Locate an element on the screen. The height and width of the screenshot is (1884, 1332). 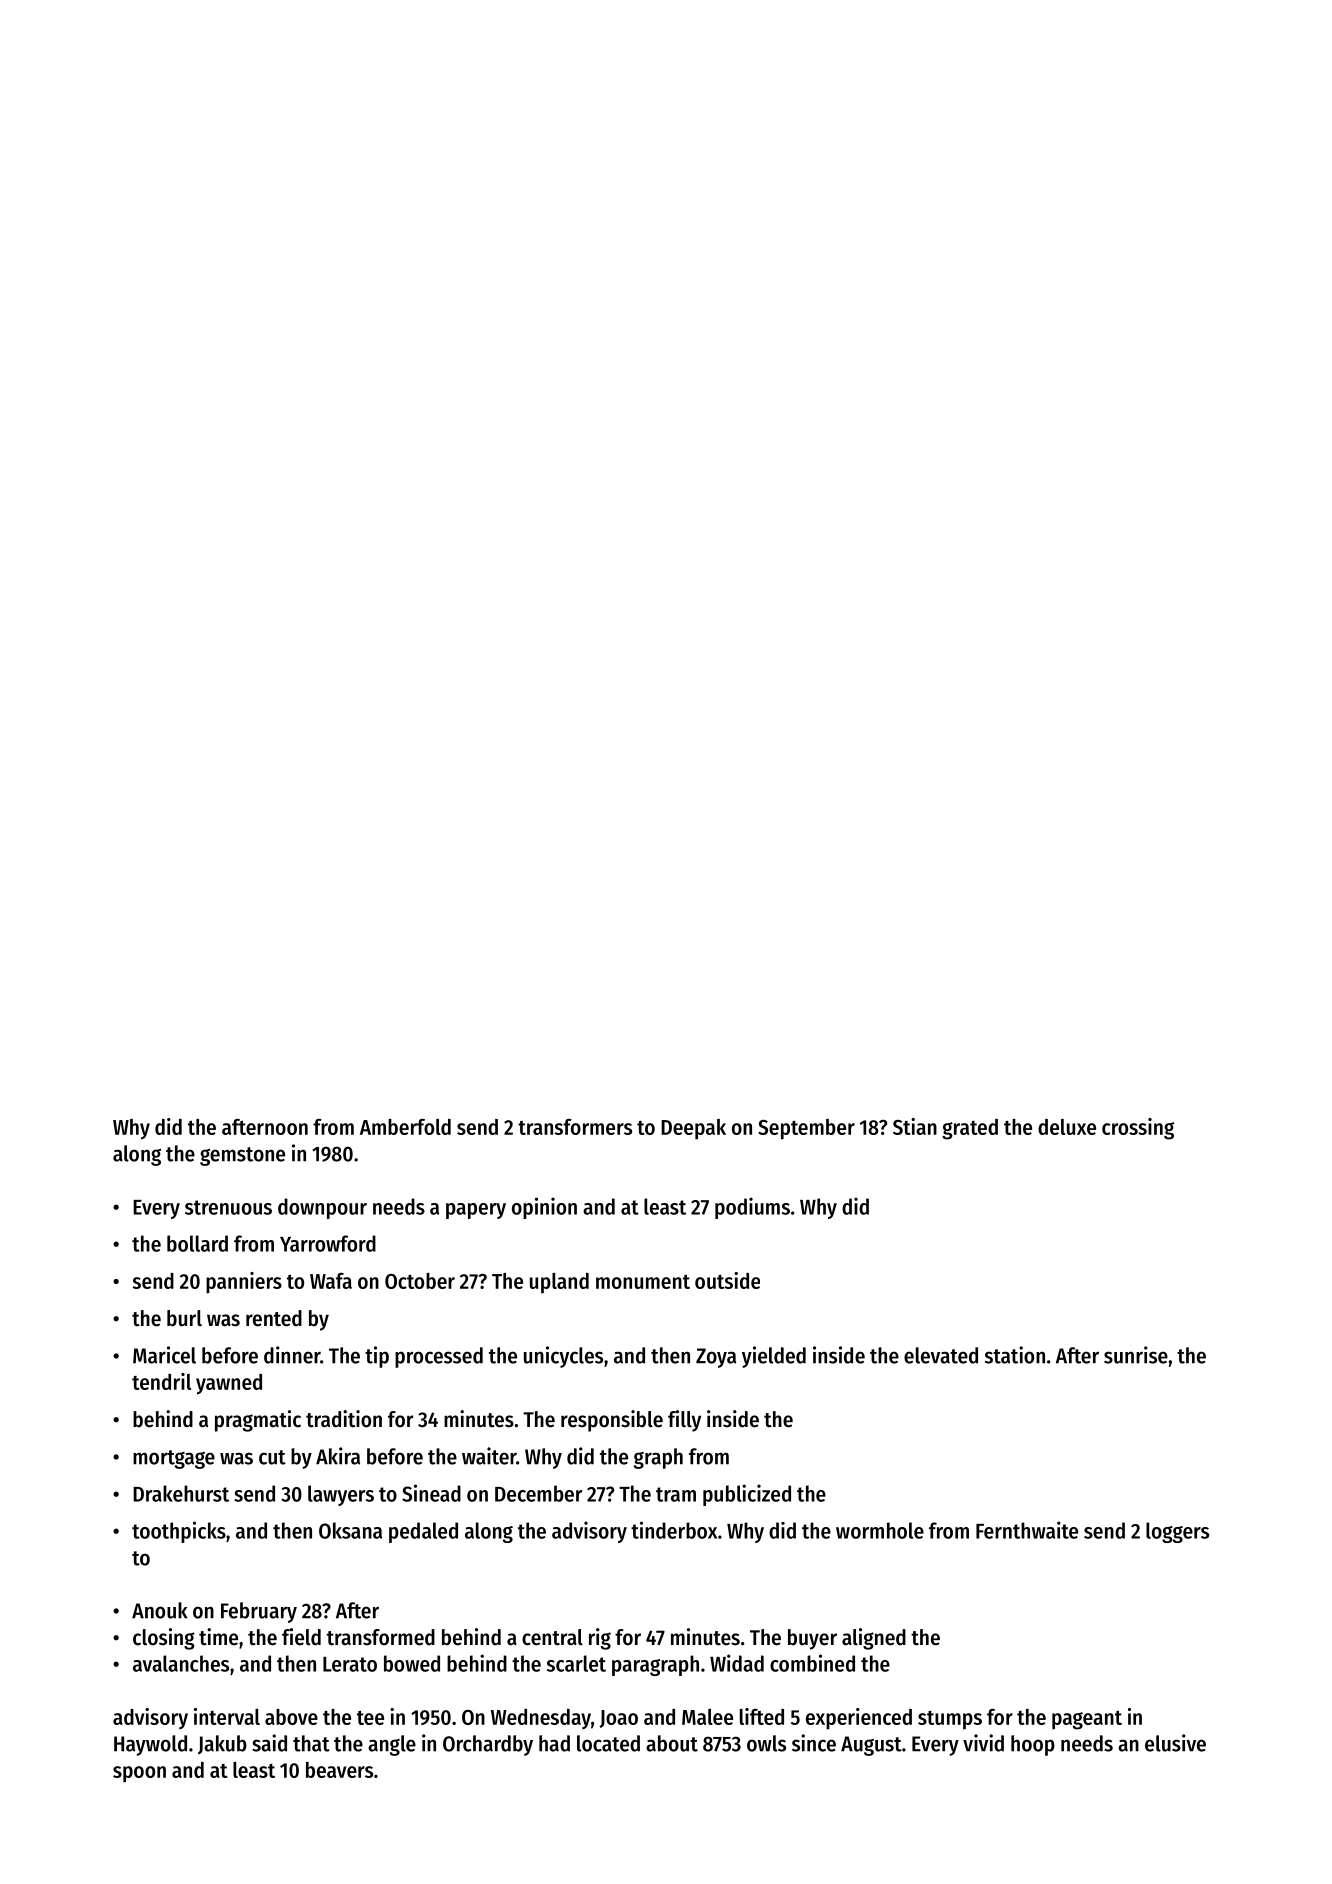
had is located at coordinates (554, 1743).
